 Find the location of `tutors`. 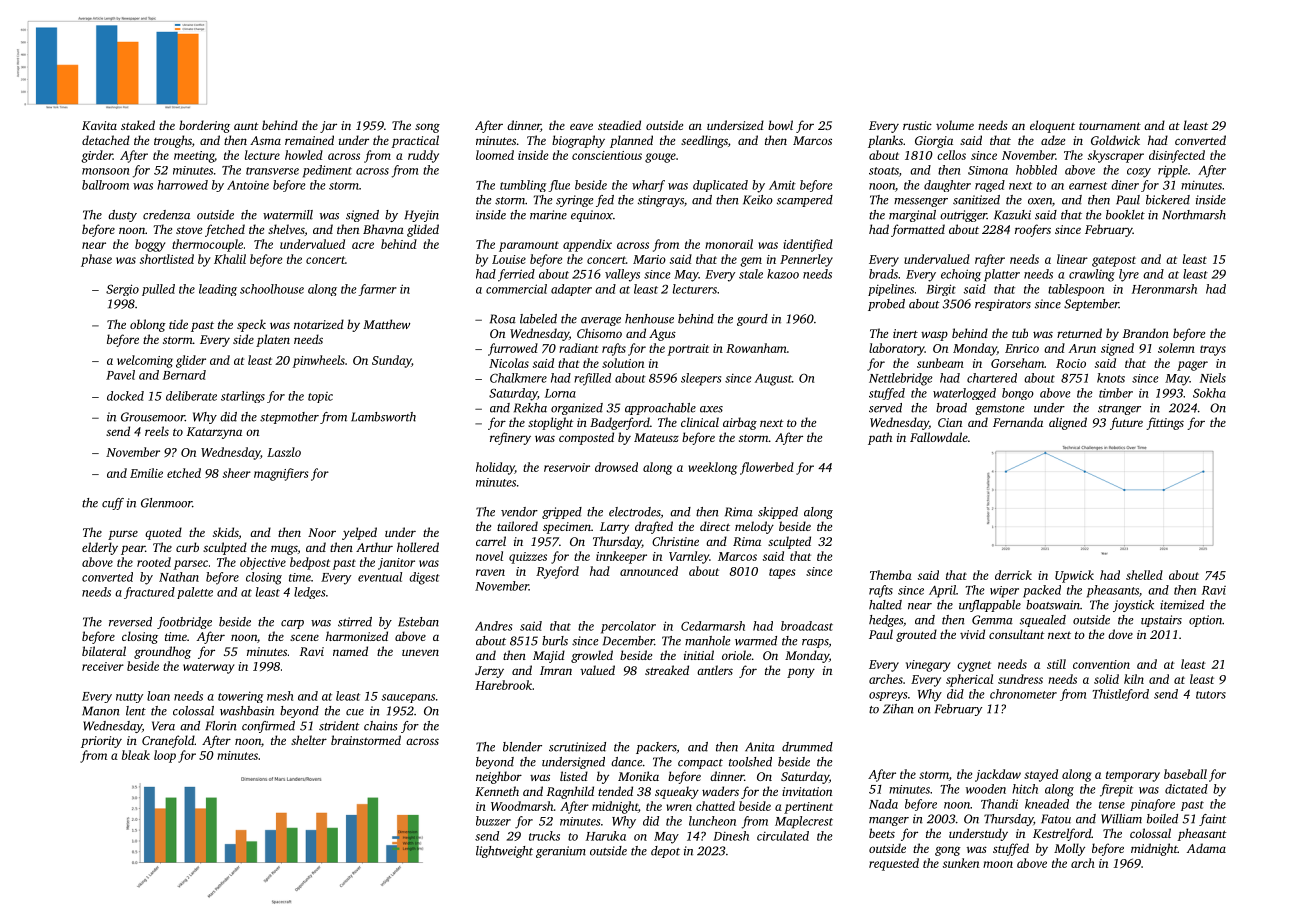

tutors is located at coordinates (1211, 695).
